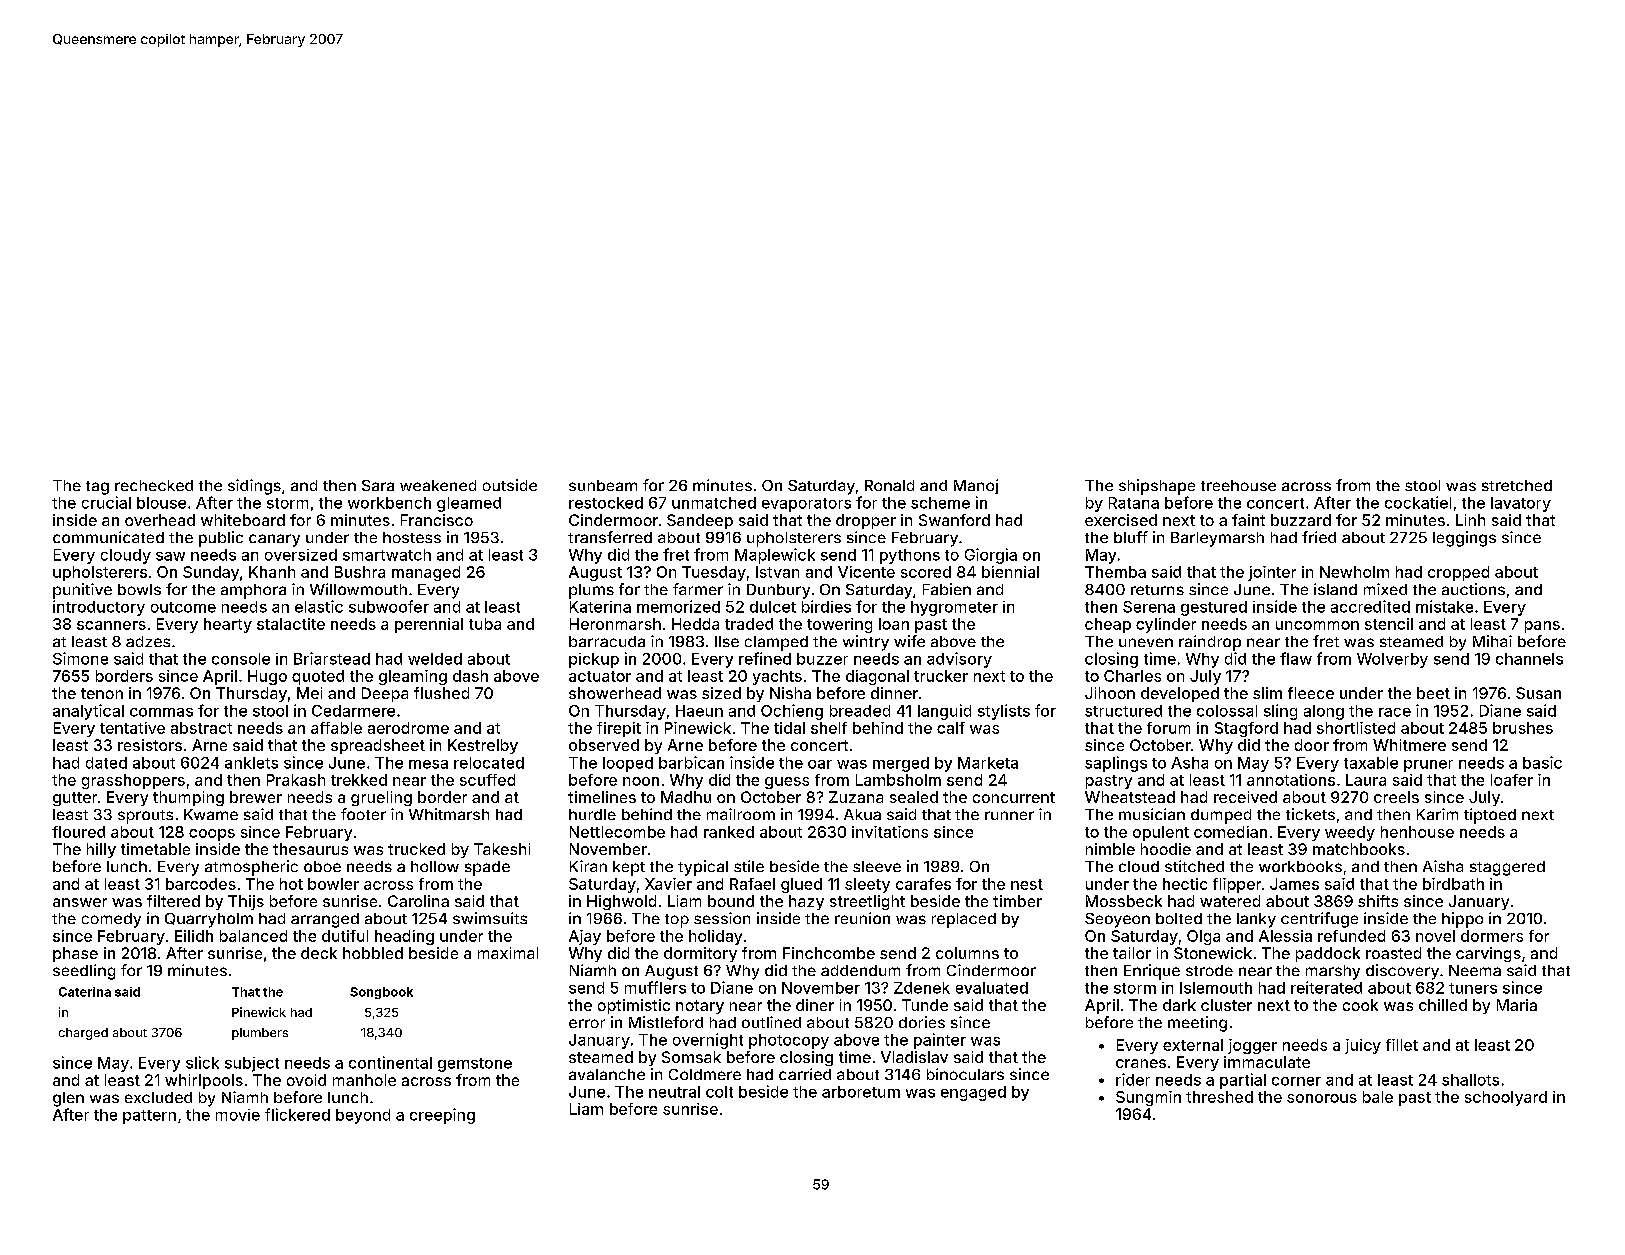 This document has width=1625, height=1255. What do you see at coordinates (715, 937) in the document?
I see `holiday` at bounding box center [715, 937].
